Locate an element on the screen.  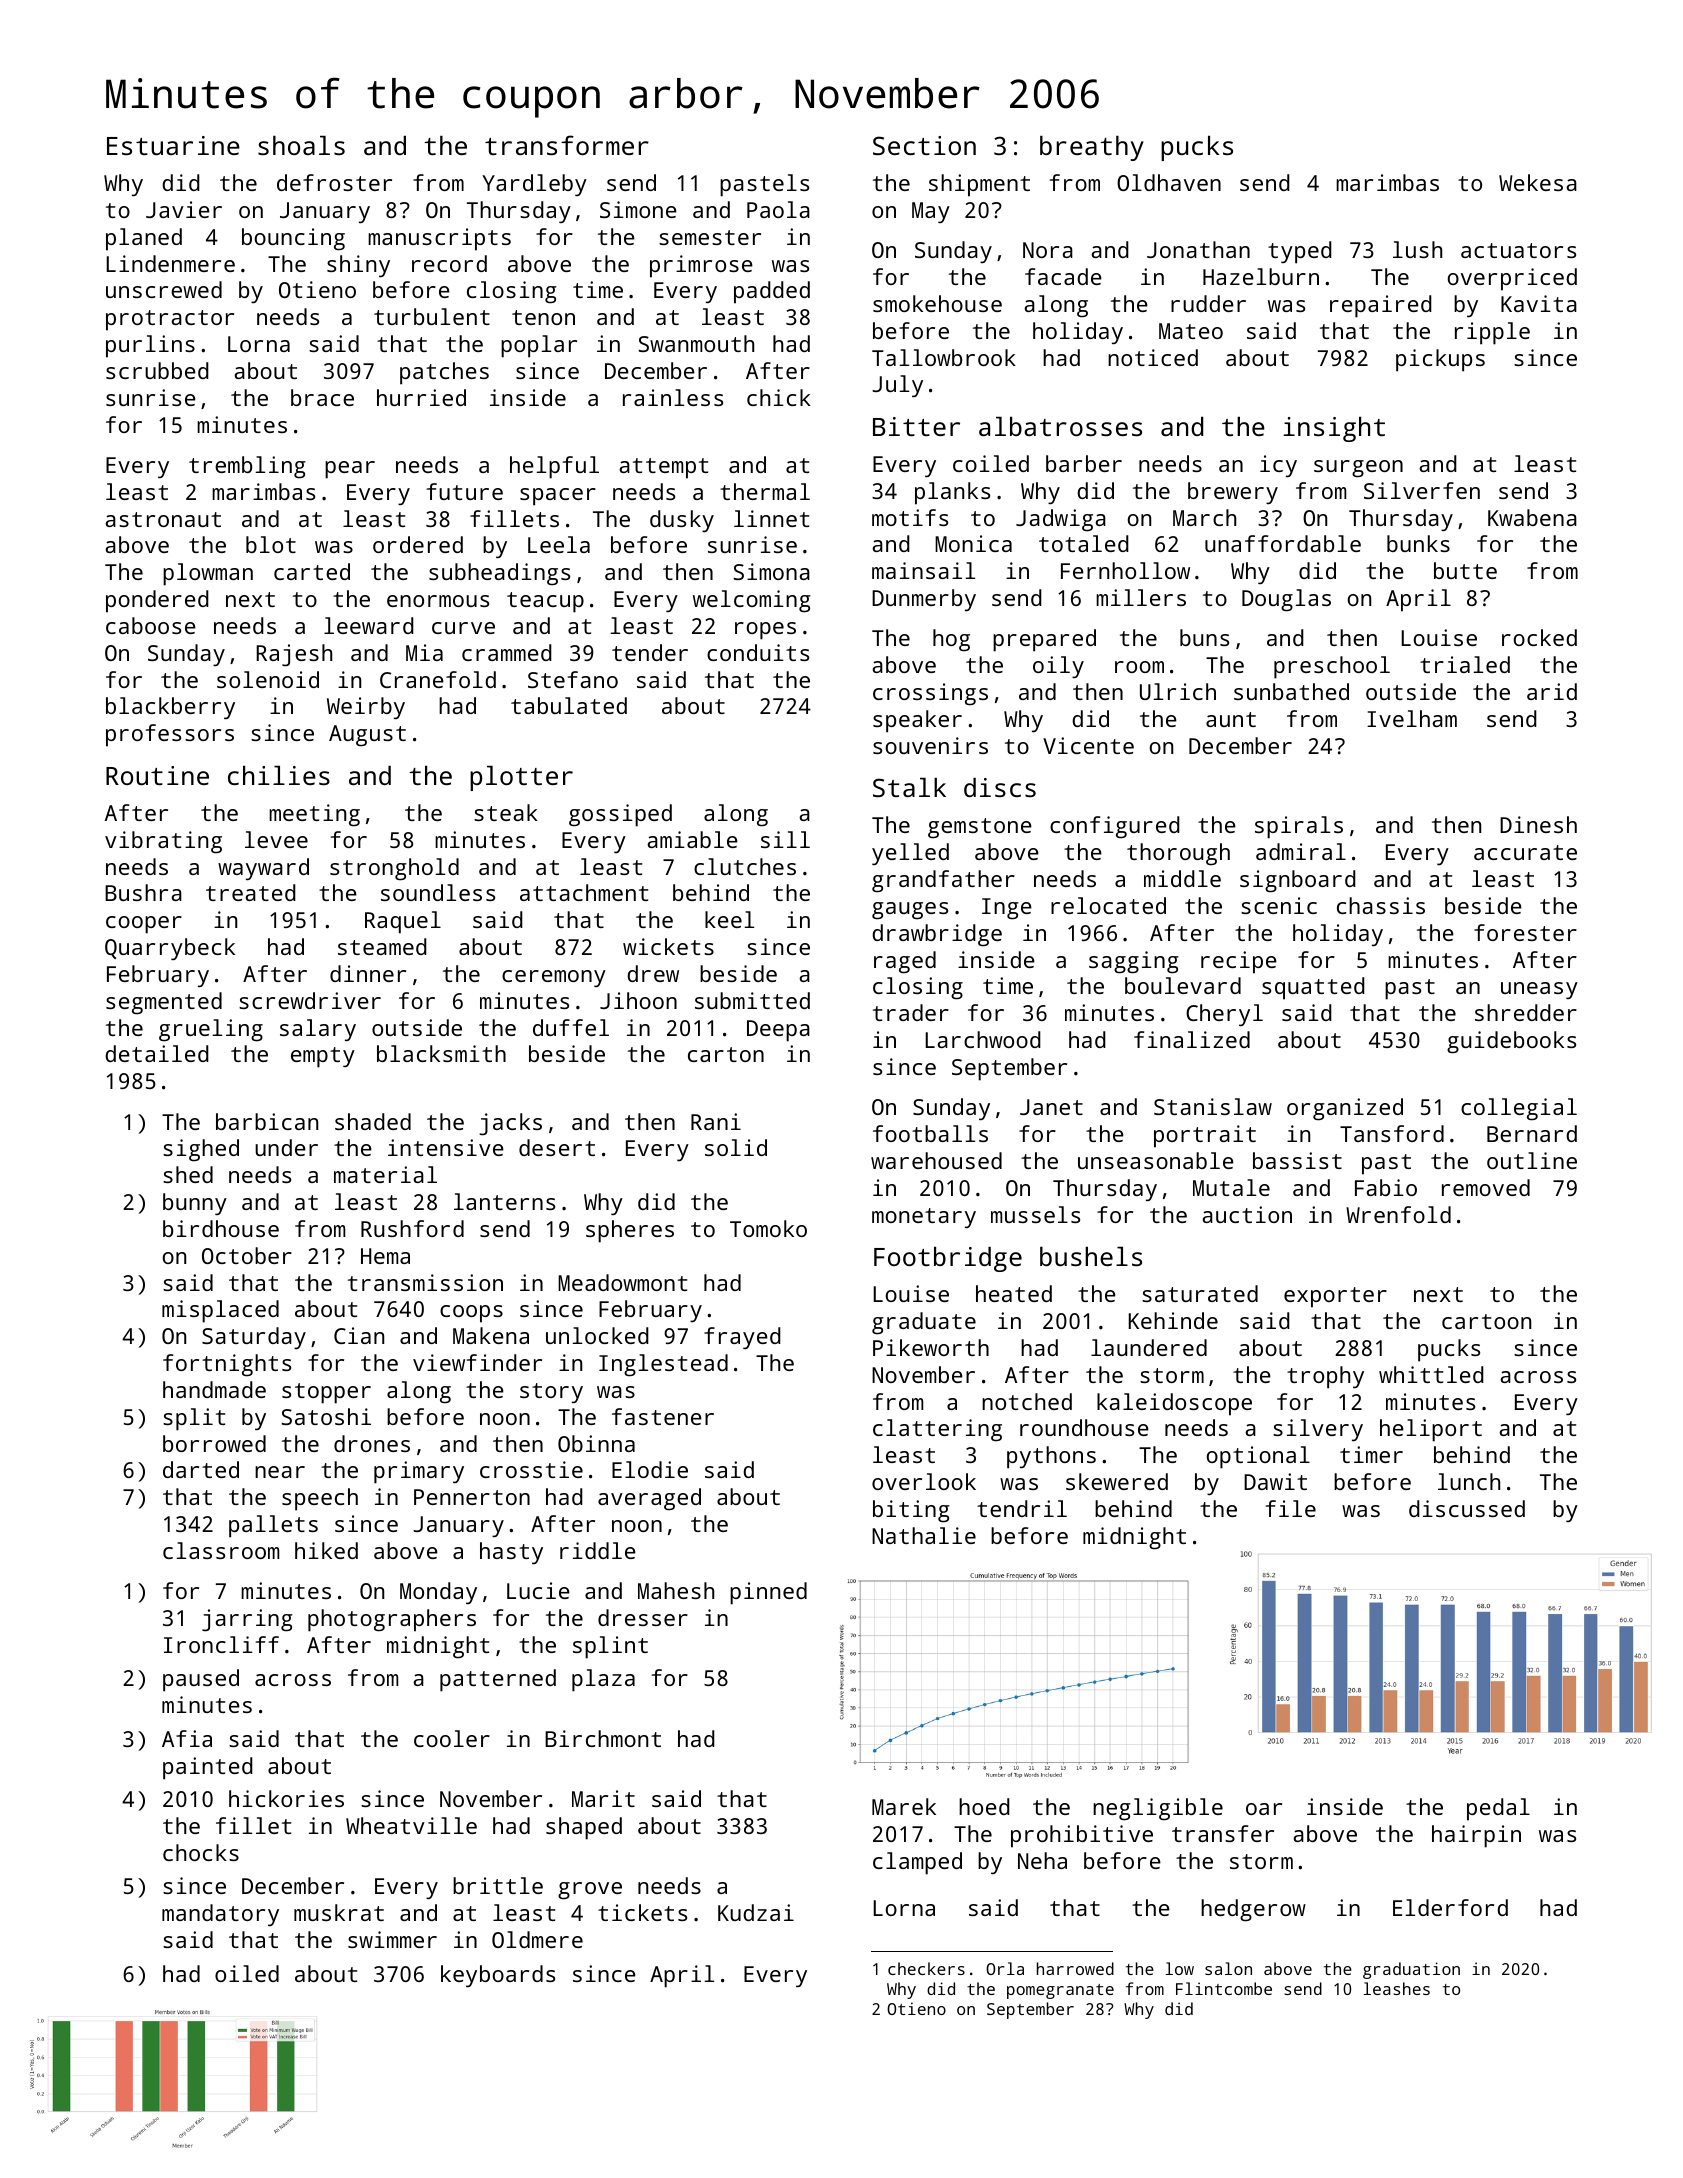
tickets is located at coordinates (642, 1912).
